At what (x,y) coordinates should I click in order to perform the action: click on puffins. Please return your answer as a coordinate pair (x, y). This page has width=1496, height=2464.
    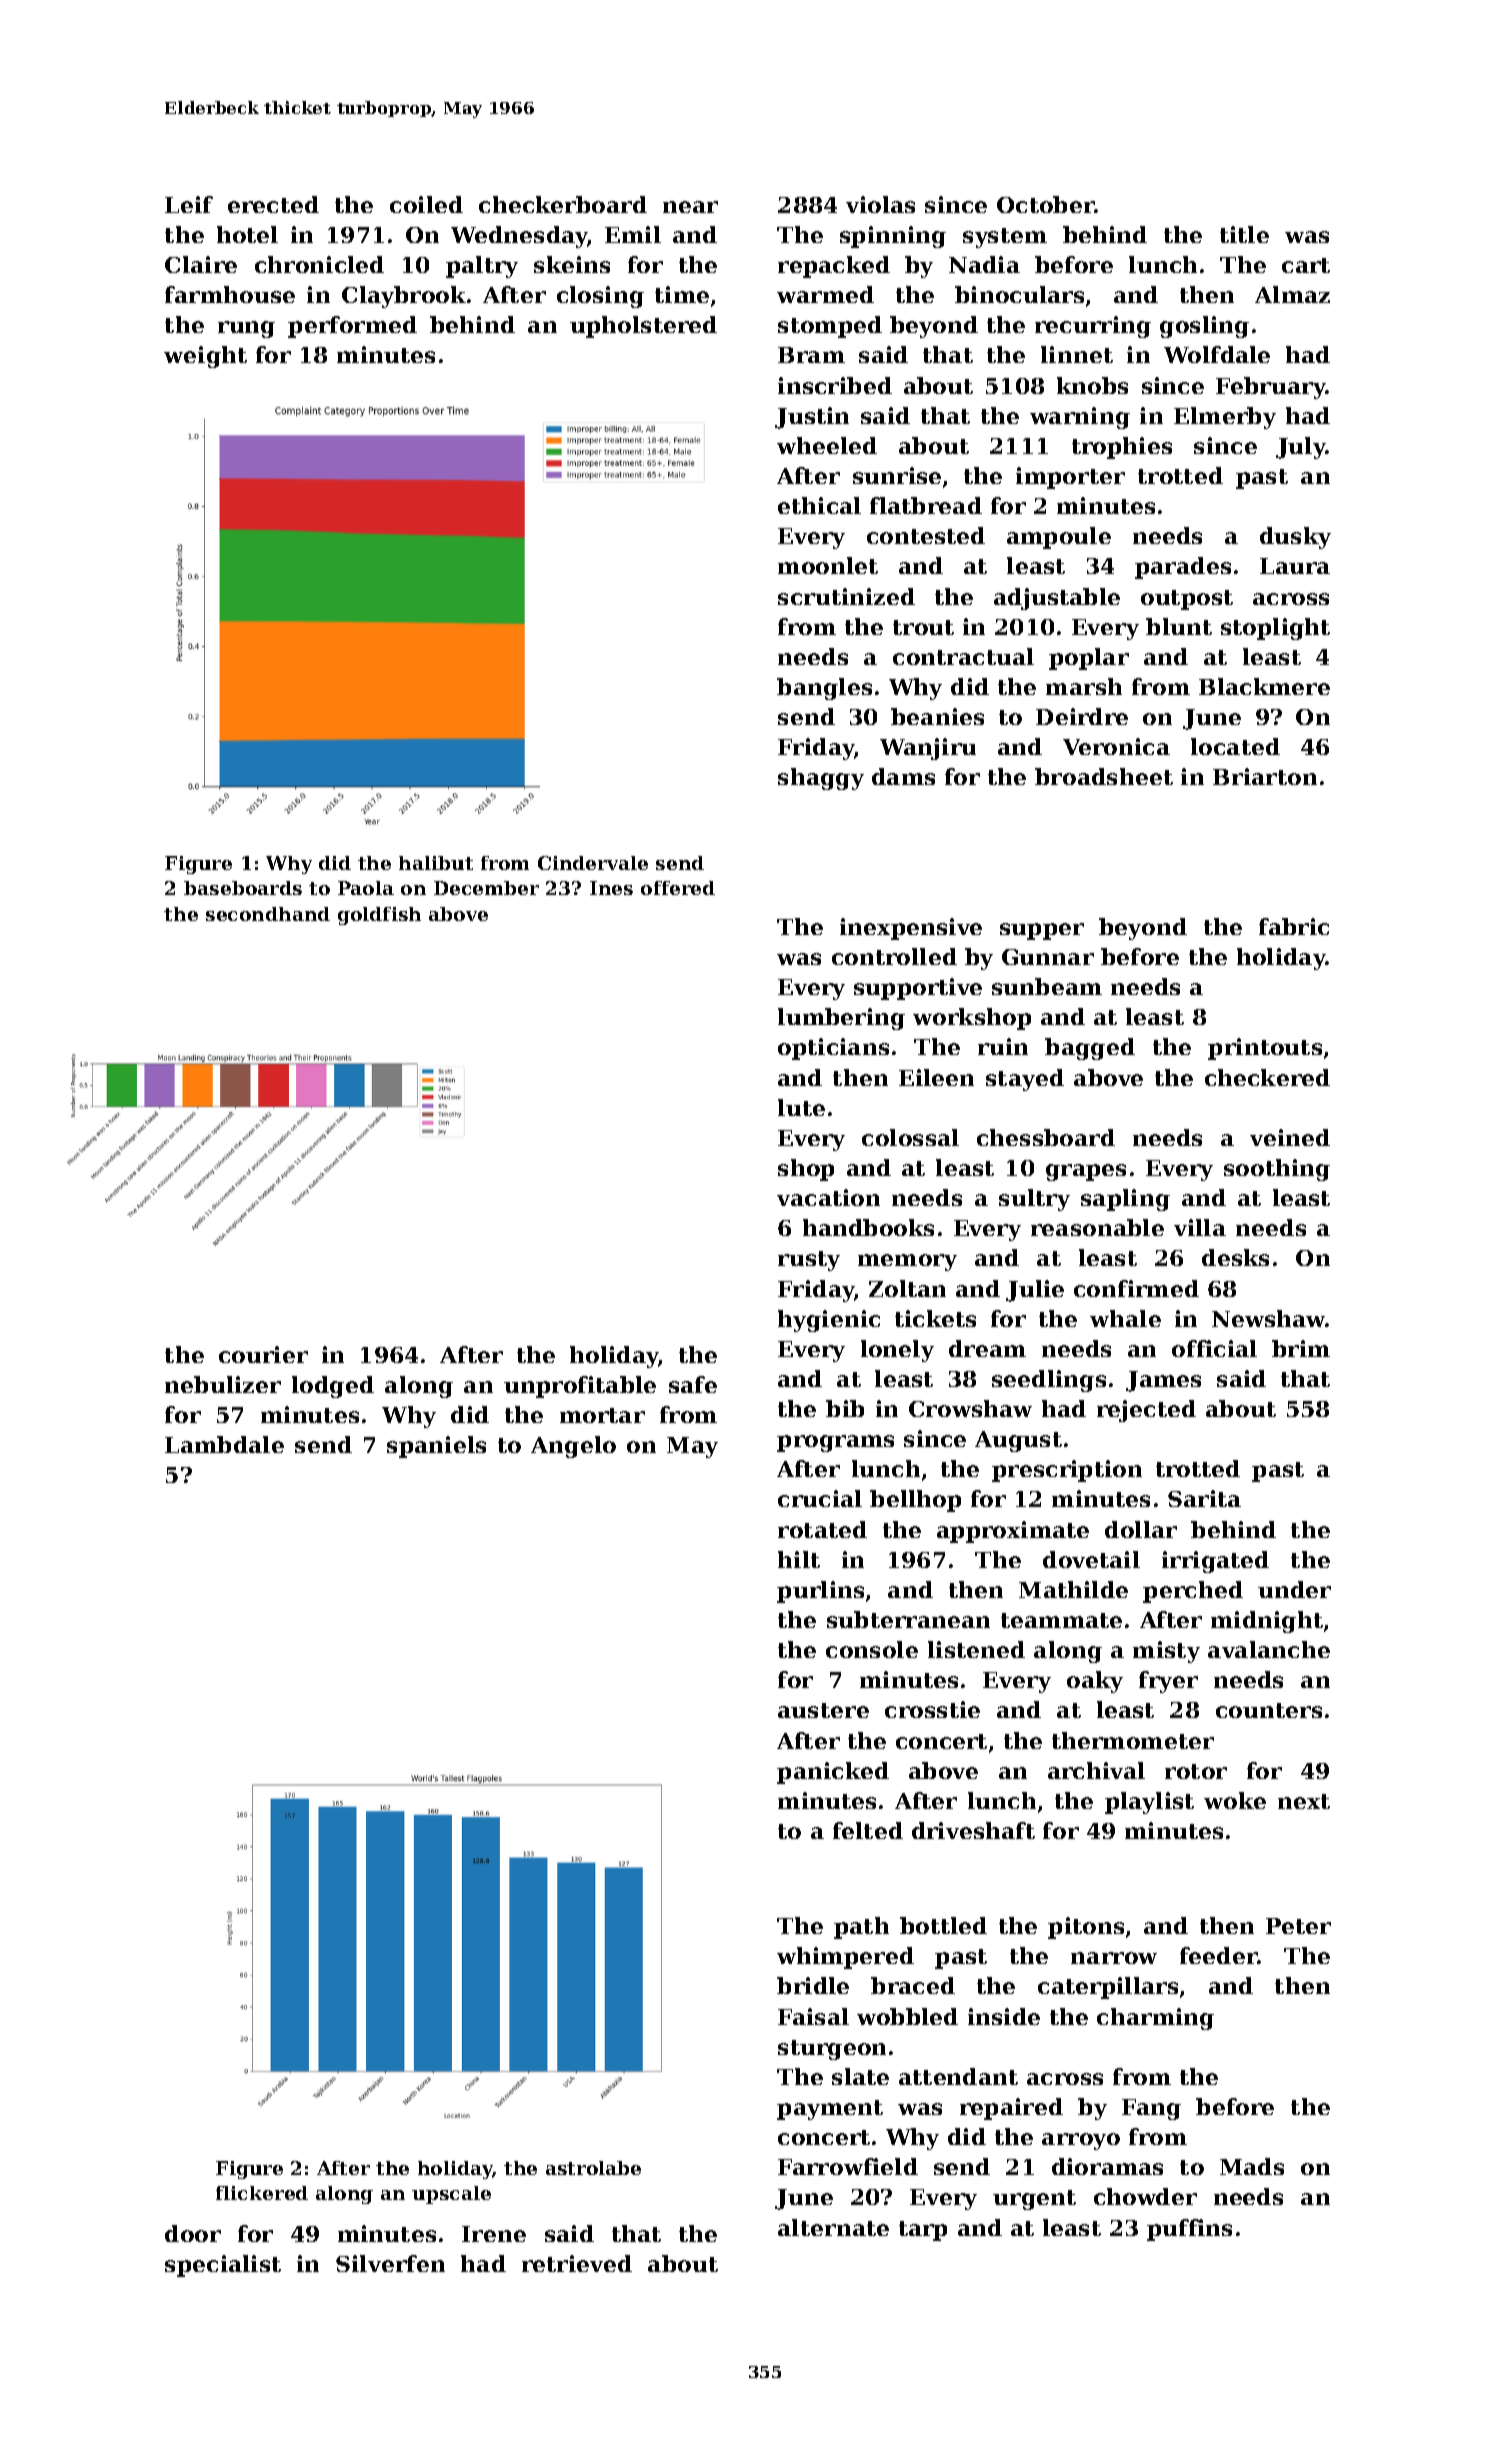
    Looking at the image, I should click on (1189, 2230).
